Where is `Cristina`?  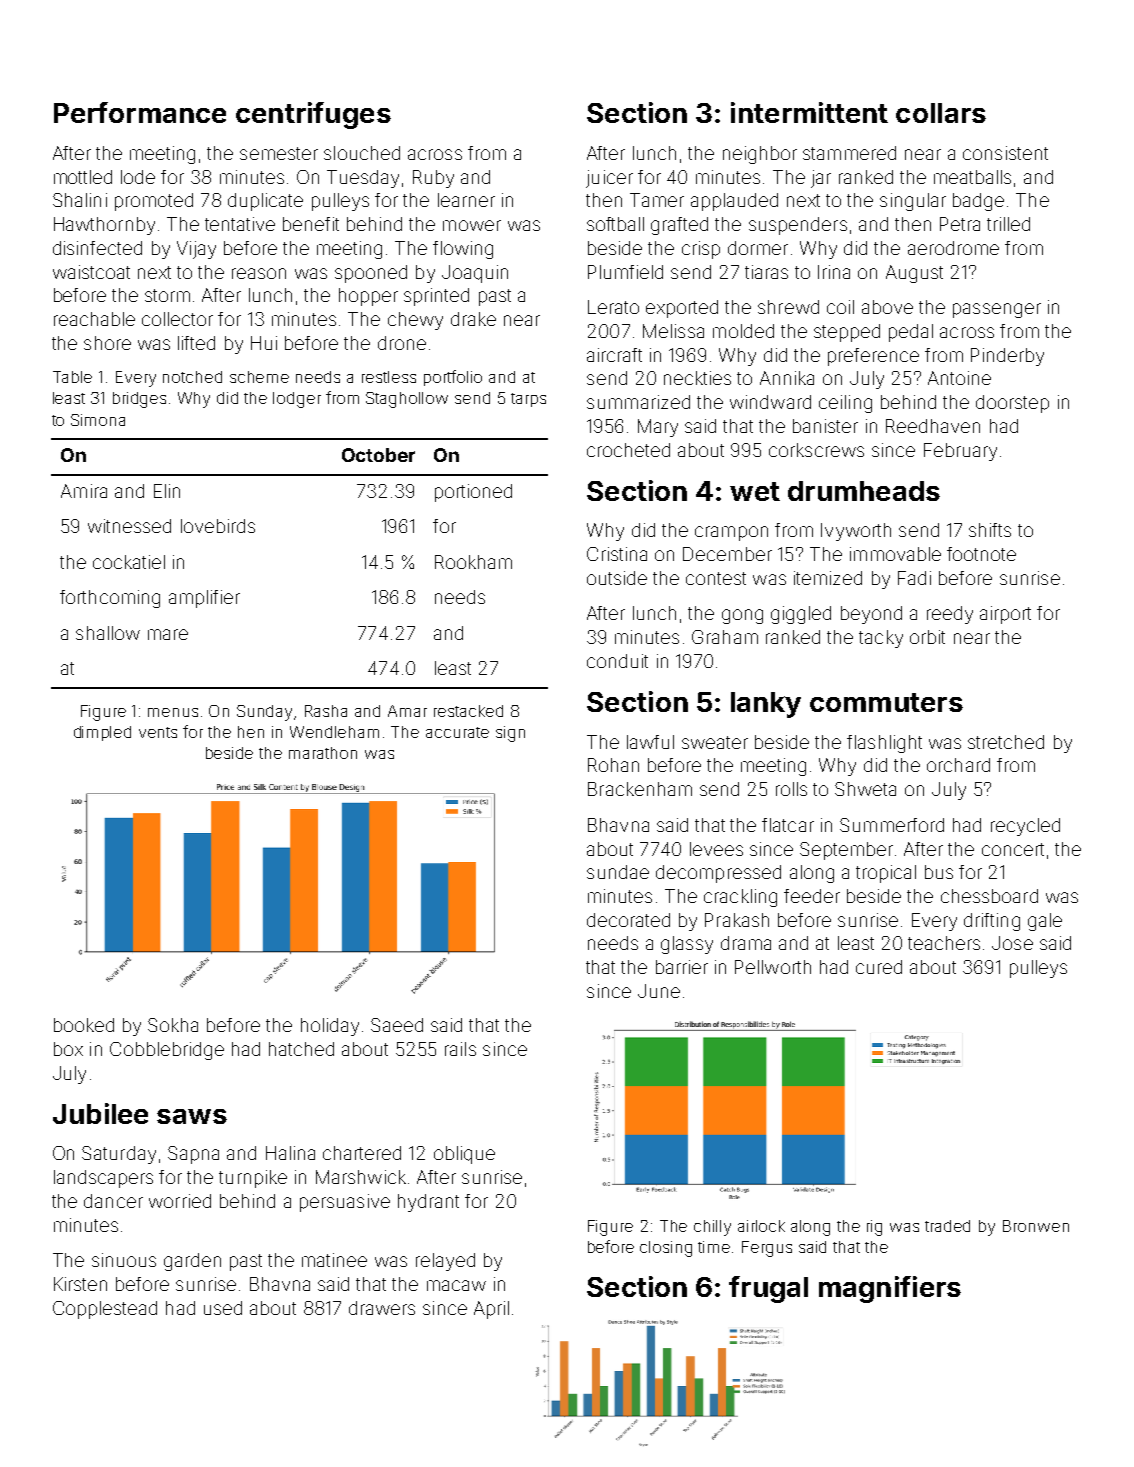 Cristina is located at coordinates (617, 554).
